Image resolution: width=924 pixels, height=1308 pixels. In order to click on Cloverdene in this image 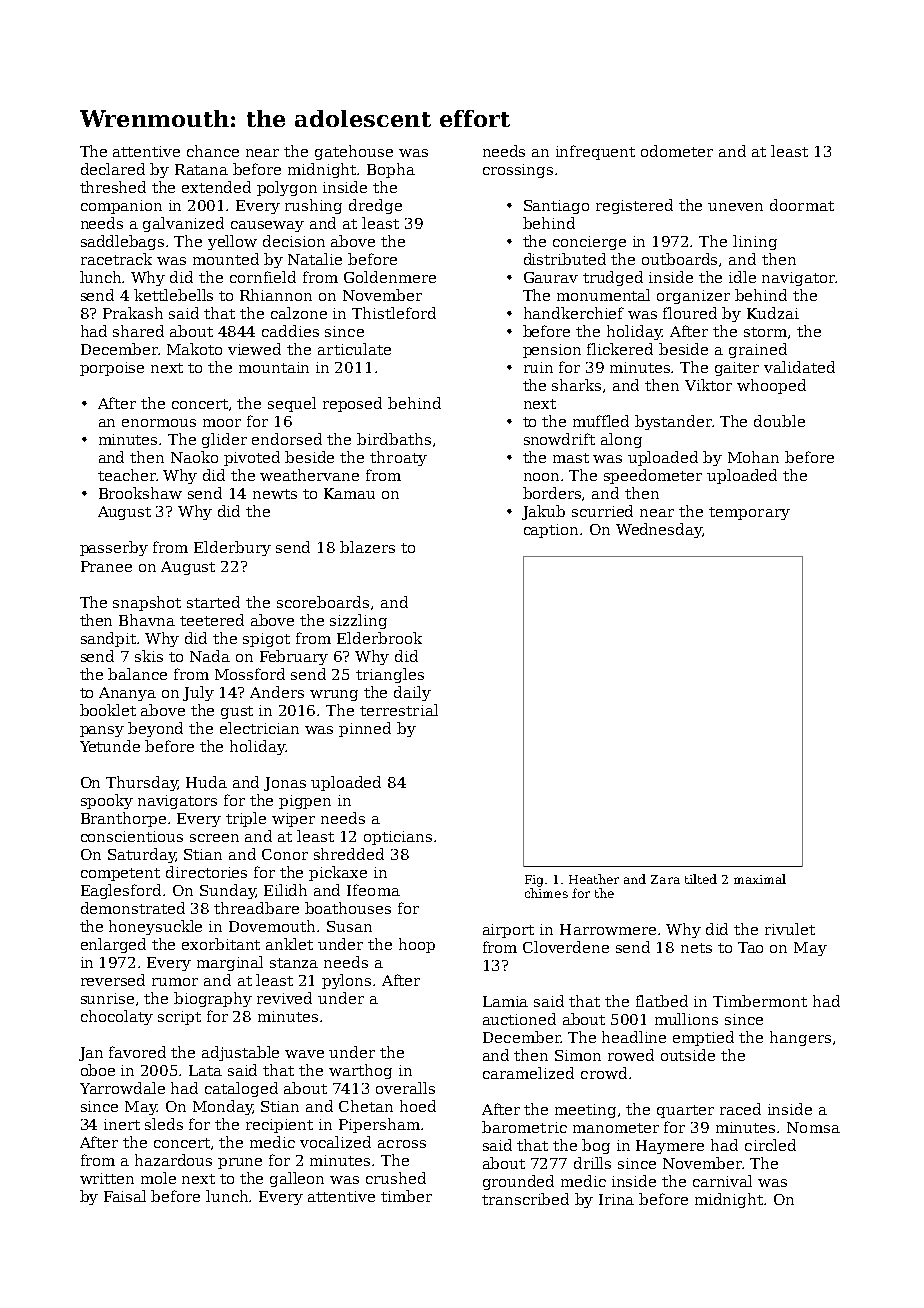, I will do `click(566, 947)`.
